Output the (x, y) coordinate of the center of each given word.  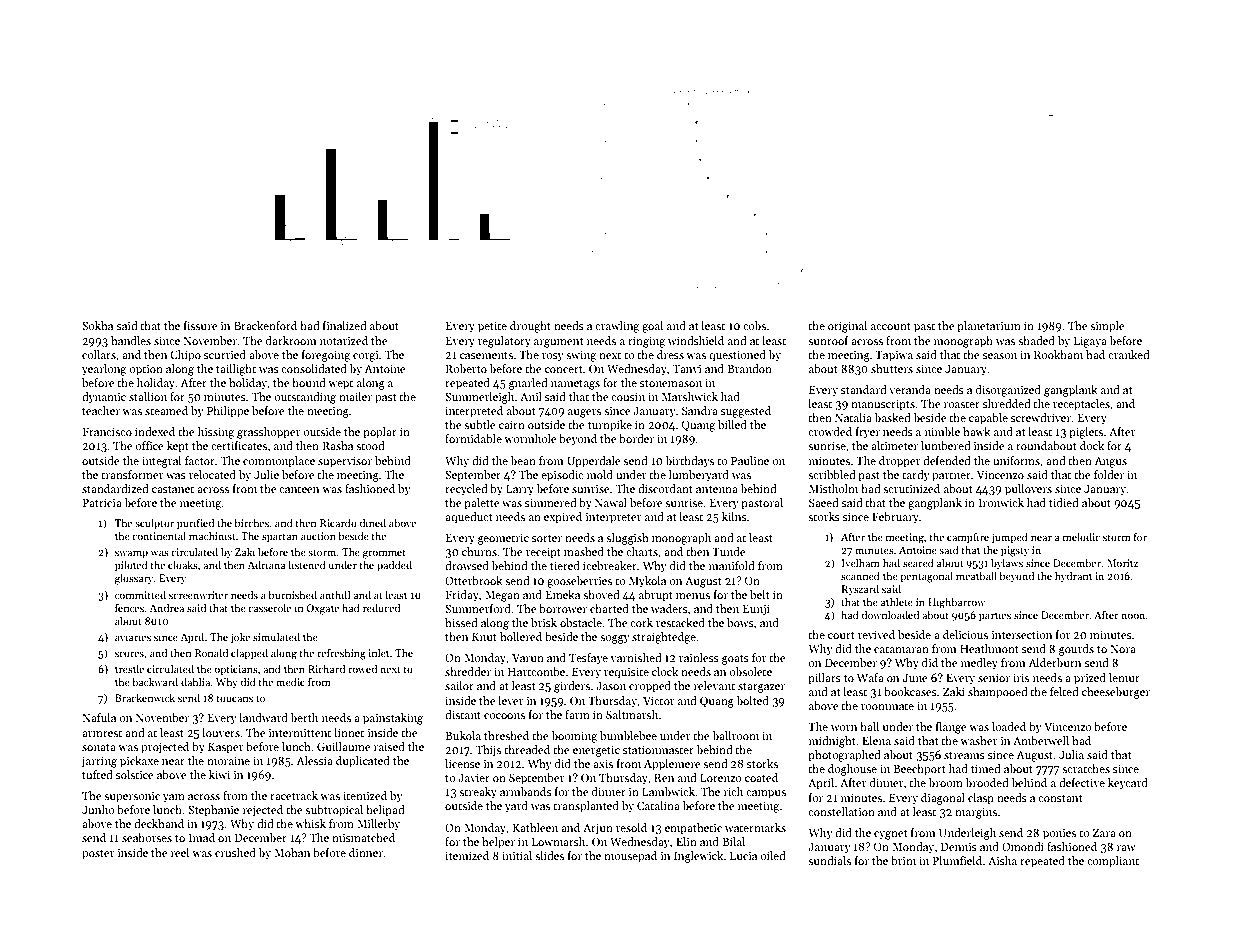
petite (492, 327)
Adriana (266, 565)
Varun (528, 658)
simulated (276, 637)
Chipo (185, 356)
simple (1107, 327)
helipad (385, 811)
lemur (1124, 677)
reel (180, 852)
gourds (1076, 650)
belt (760, 594)
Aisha (1002, 860)
